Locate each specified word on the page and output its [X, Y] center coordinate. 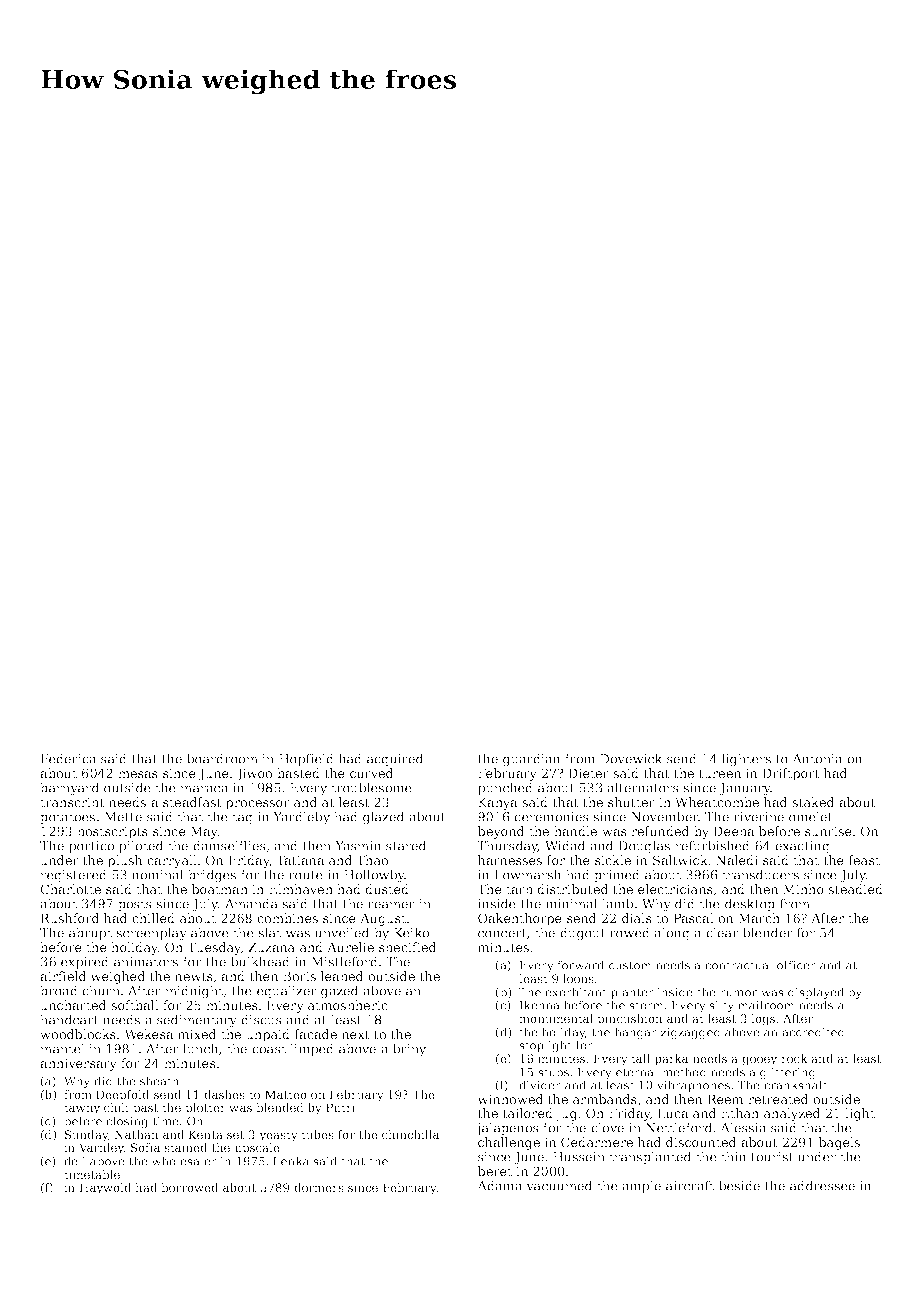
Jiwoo [254, 774]
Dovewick [631, 758]
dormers [319, 1187]
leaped [342, 977]
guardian [532, 760]
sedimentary [197, 1021]
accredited [813, 1032]
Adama [500, 1185]
